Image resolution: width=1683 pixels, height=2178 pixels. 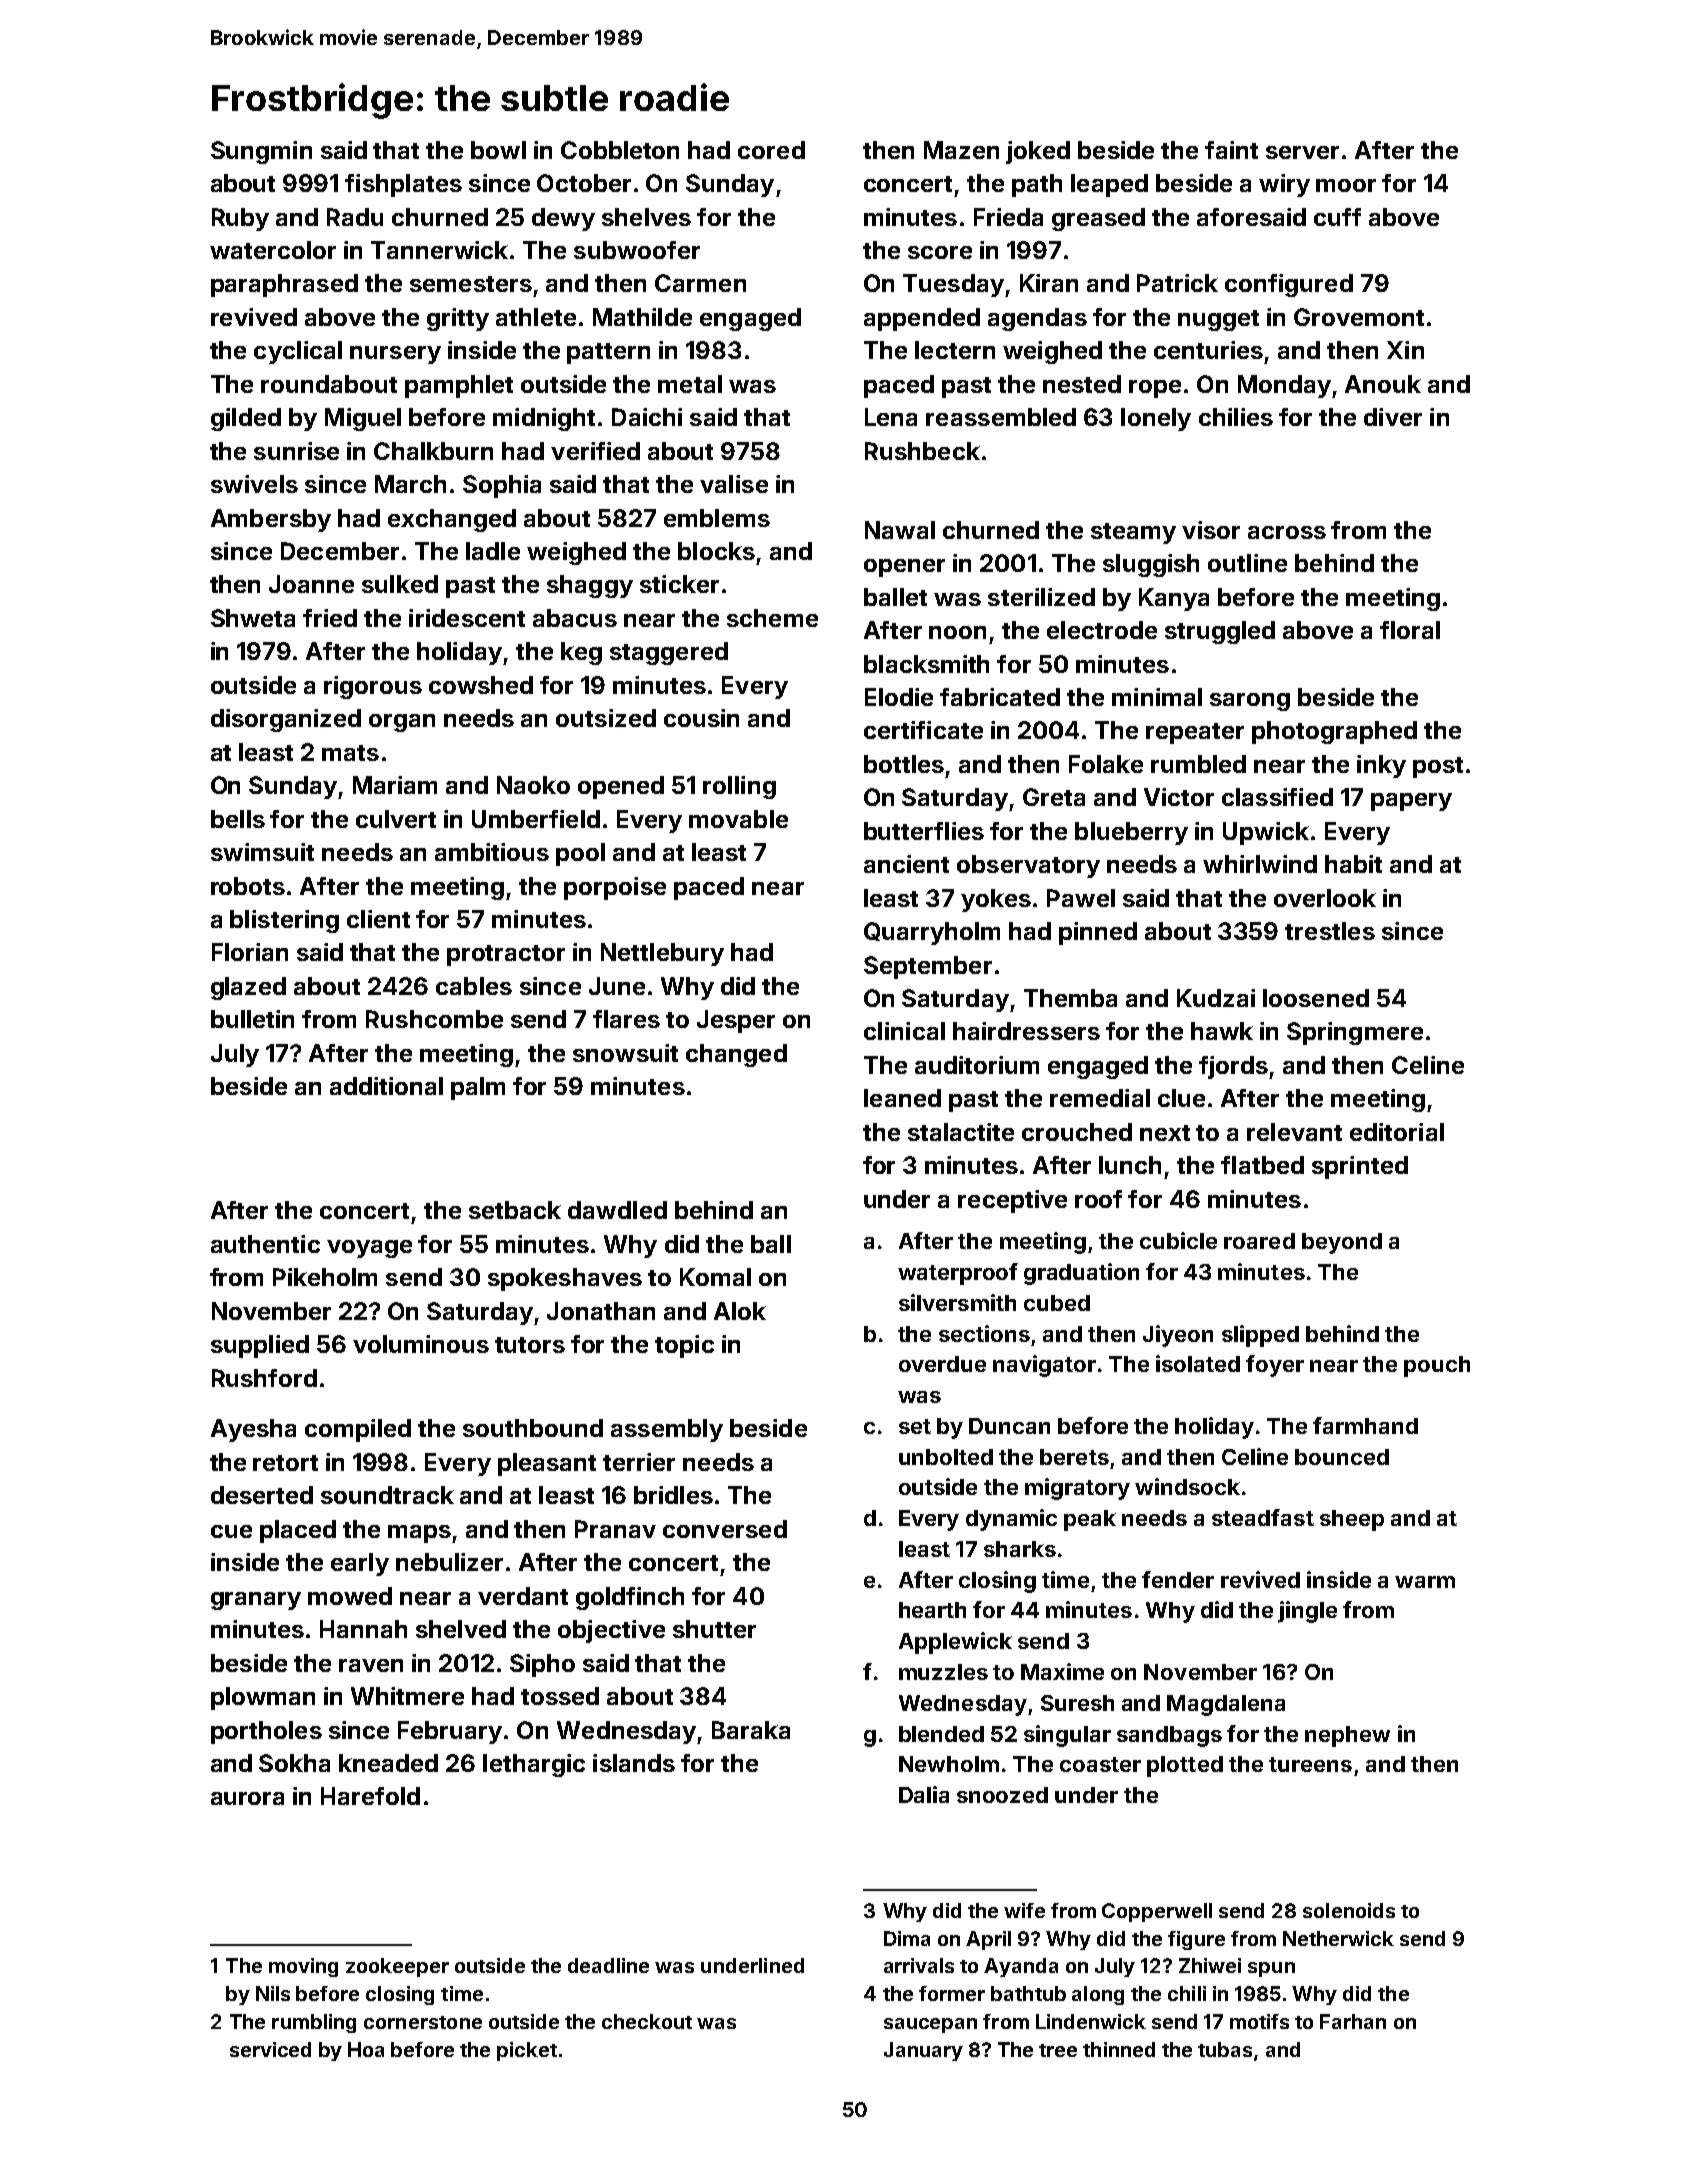 What do you see at coordinates (527, 2051) in the page?
I see `picket` at bounding box center [527, 2051].
